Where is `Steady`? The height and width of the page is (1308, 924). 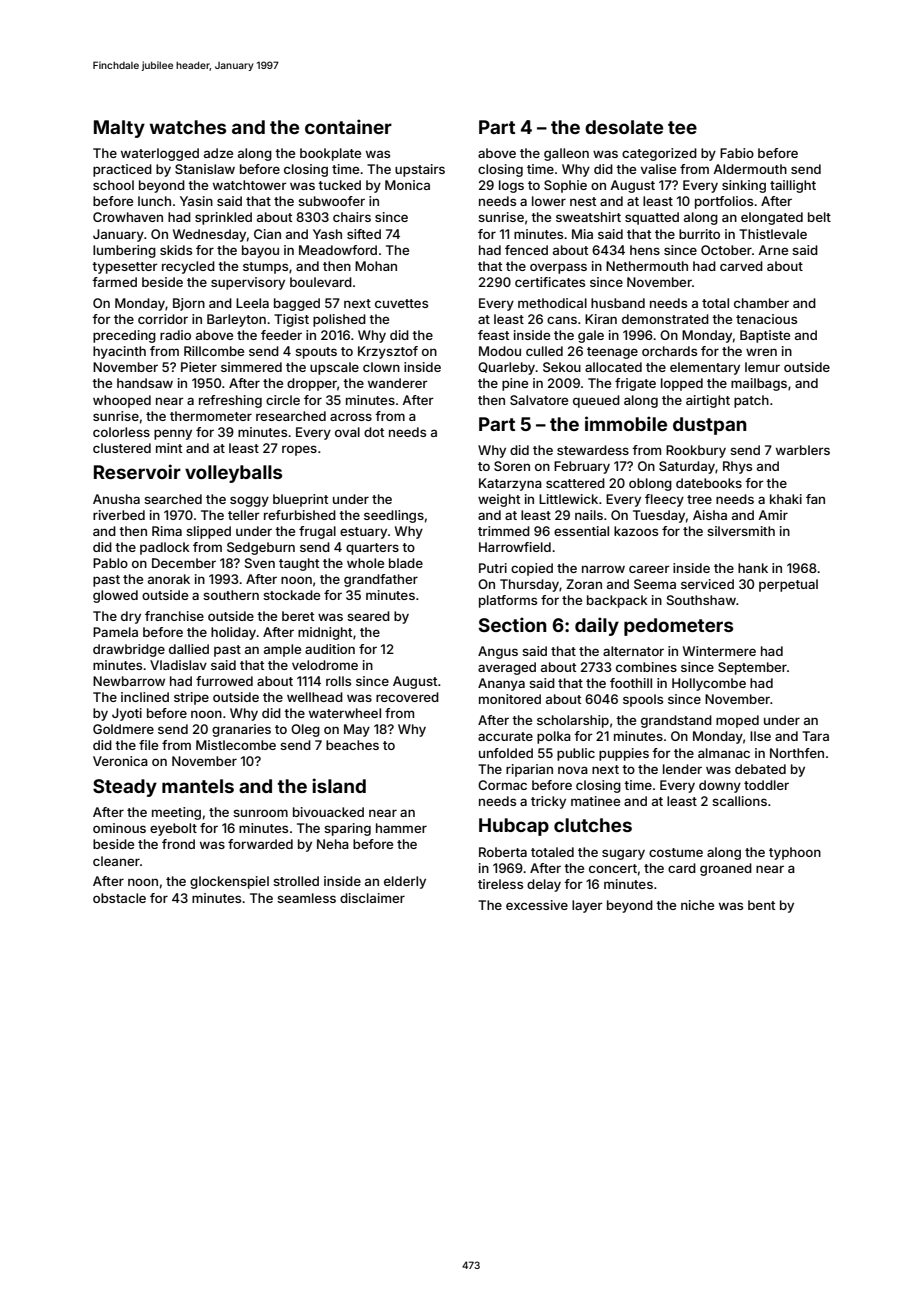
Steady is located at coordinates (125, 788).
